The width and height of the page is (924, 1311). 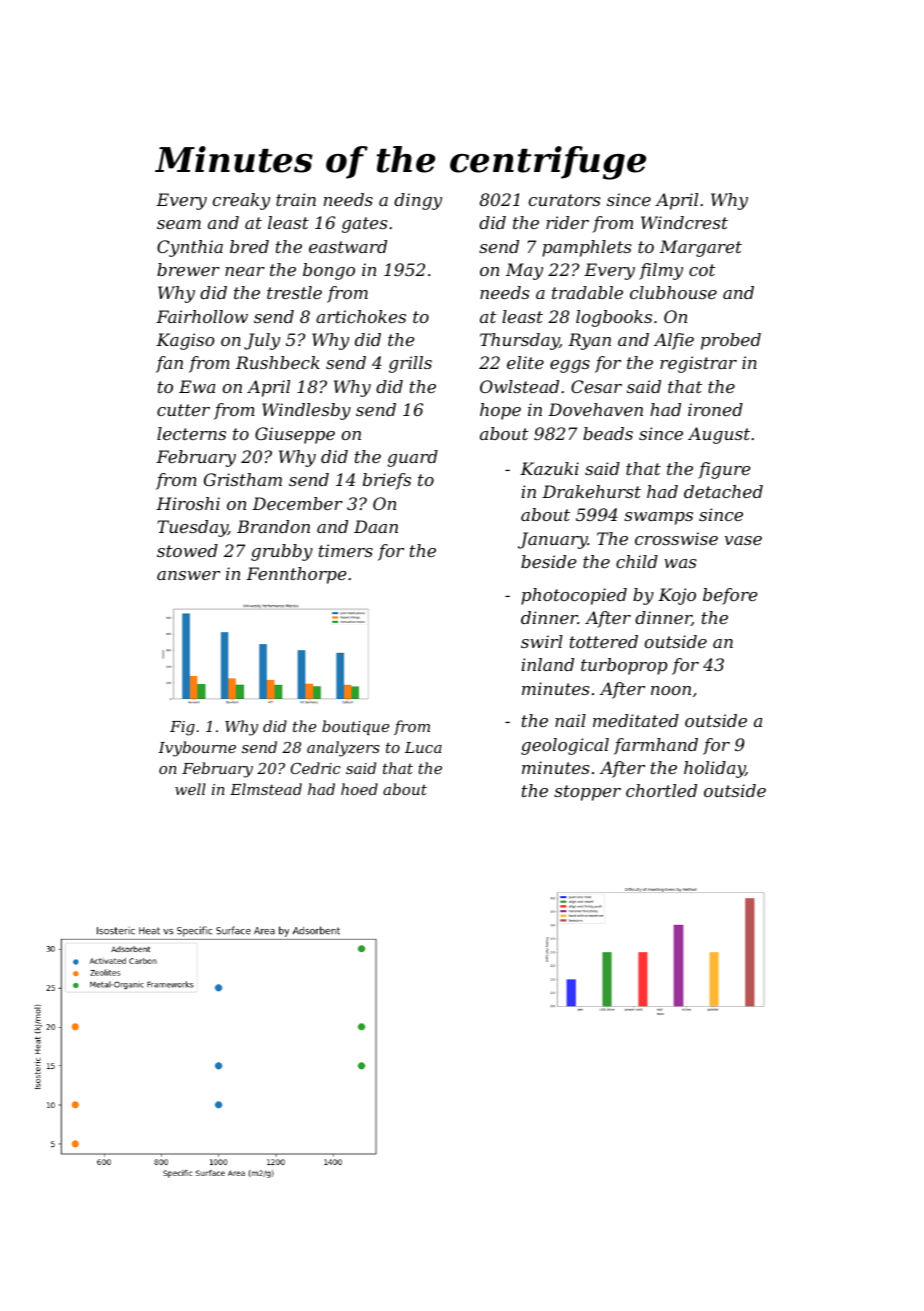 What do you see at coordinates (549, 469) in the page?
I see `Kazuki` at bounding box center [549, 469].
